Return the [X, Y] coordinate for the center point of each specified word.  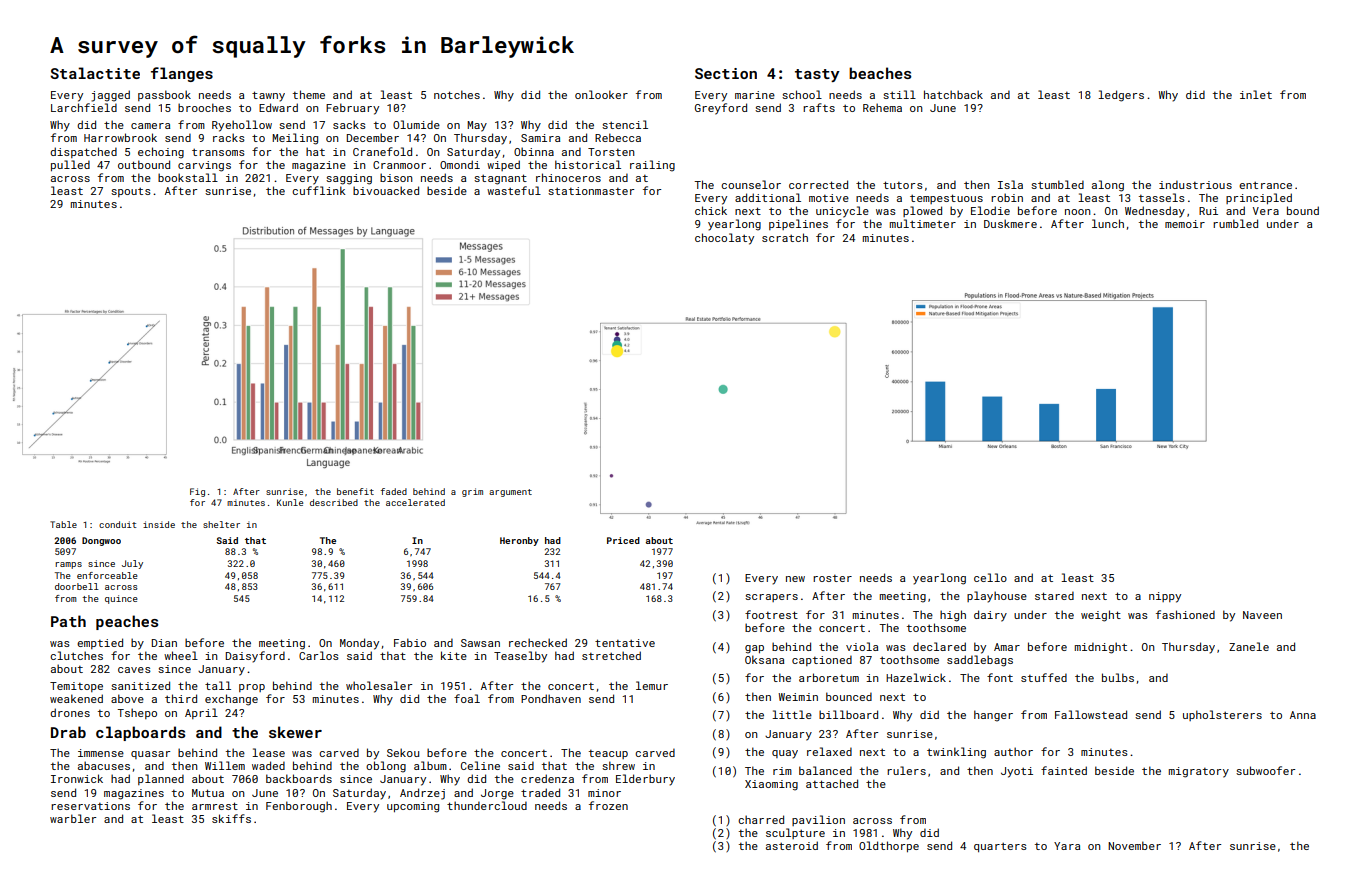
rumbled [1235, 223]
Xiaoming [771, 785]
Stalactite [95, 73]
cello [990, 577]
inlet [1256, 94]
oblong [386, 767]
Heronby [519, 541]
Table [63, 524]
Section [726, 73]
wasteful [514, 190]
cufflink [318, 190]
